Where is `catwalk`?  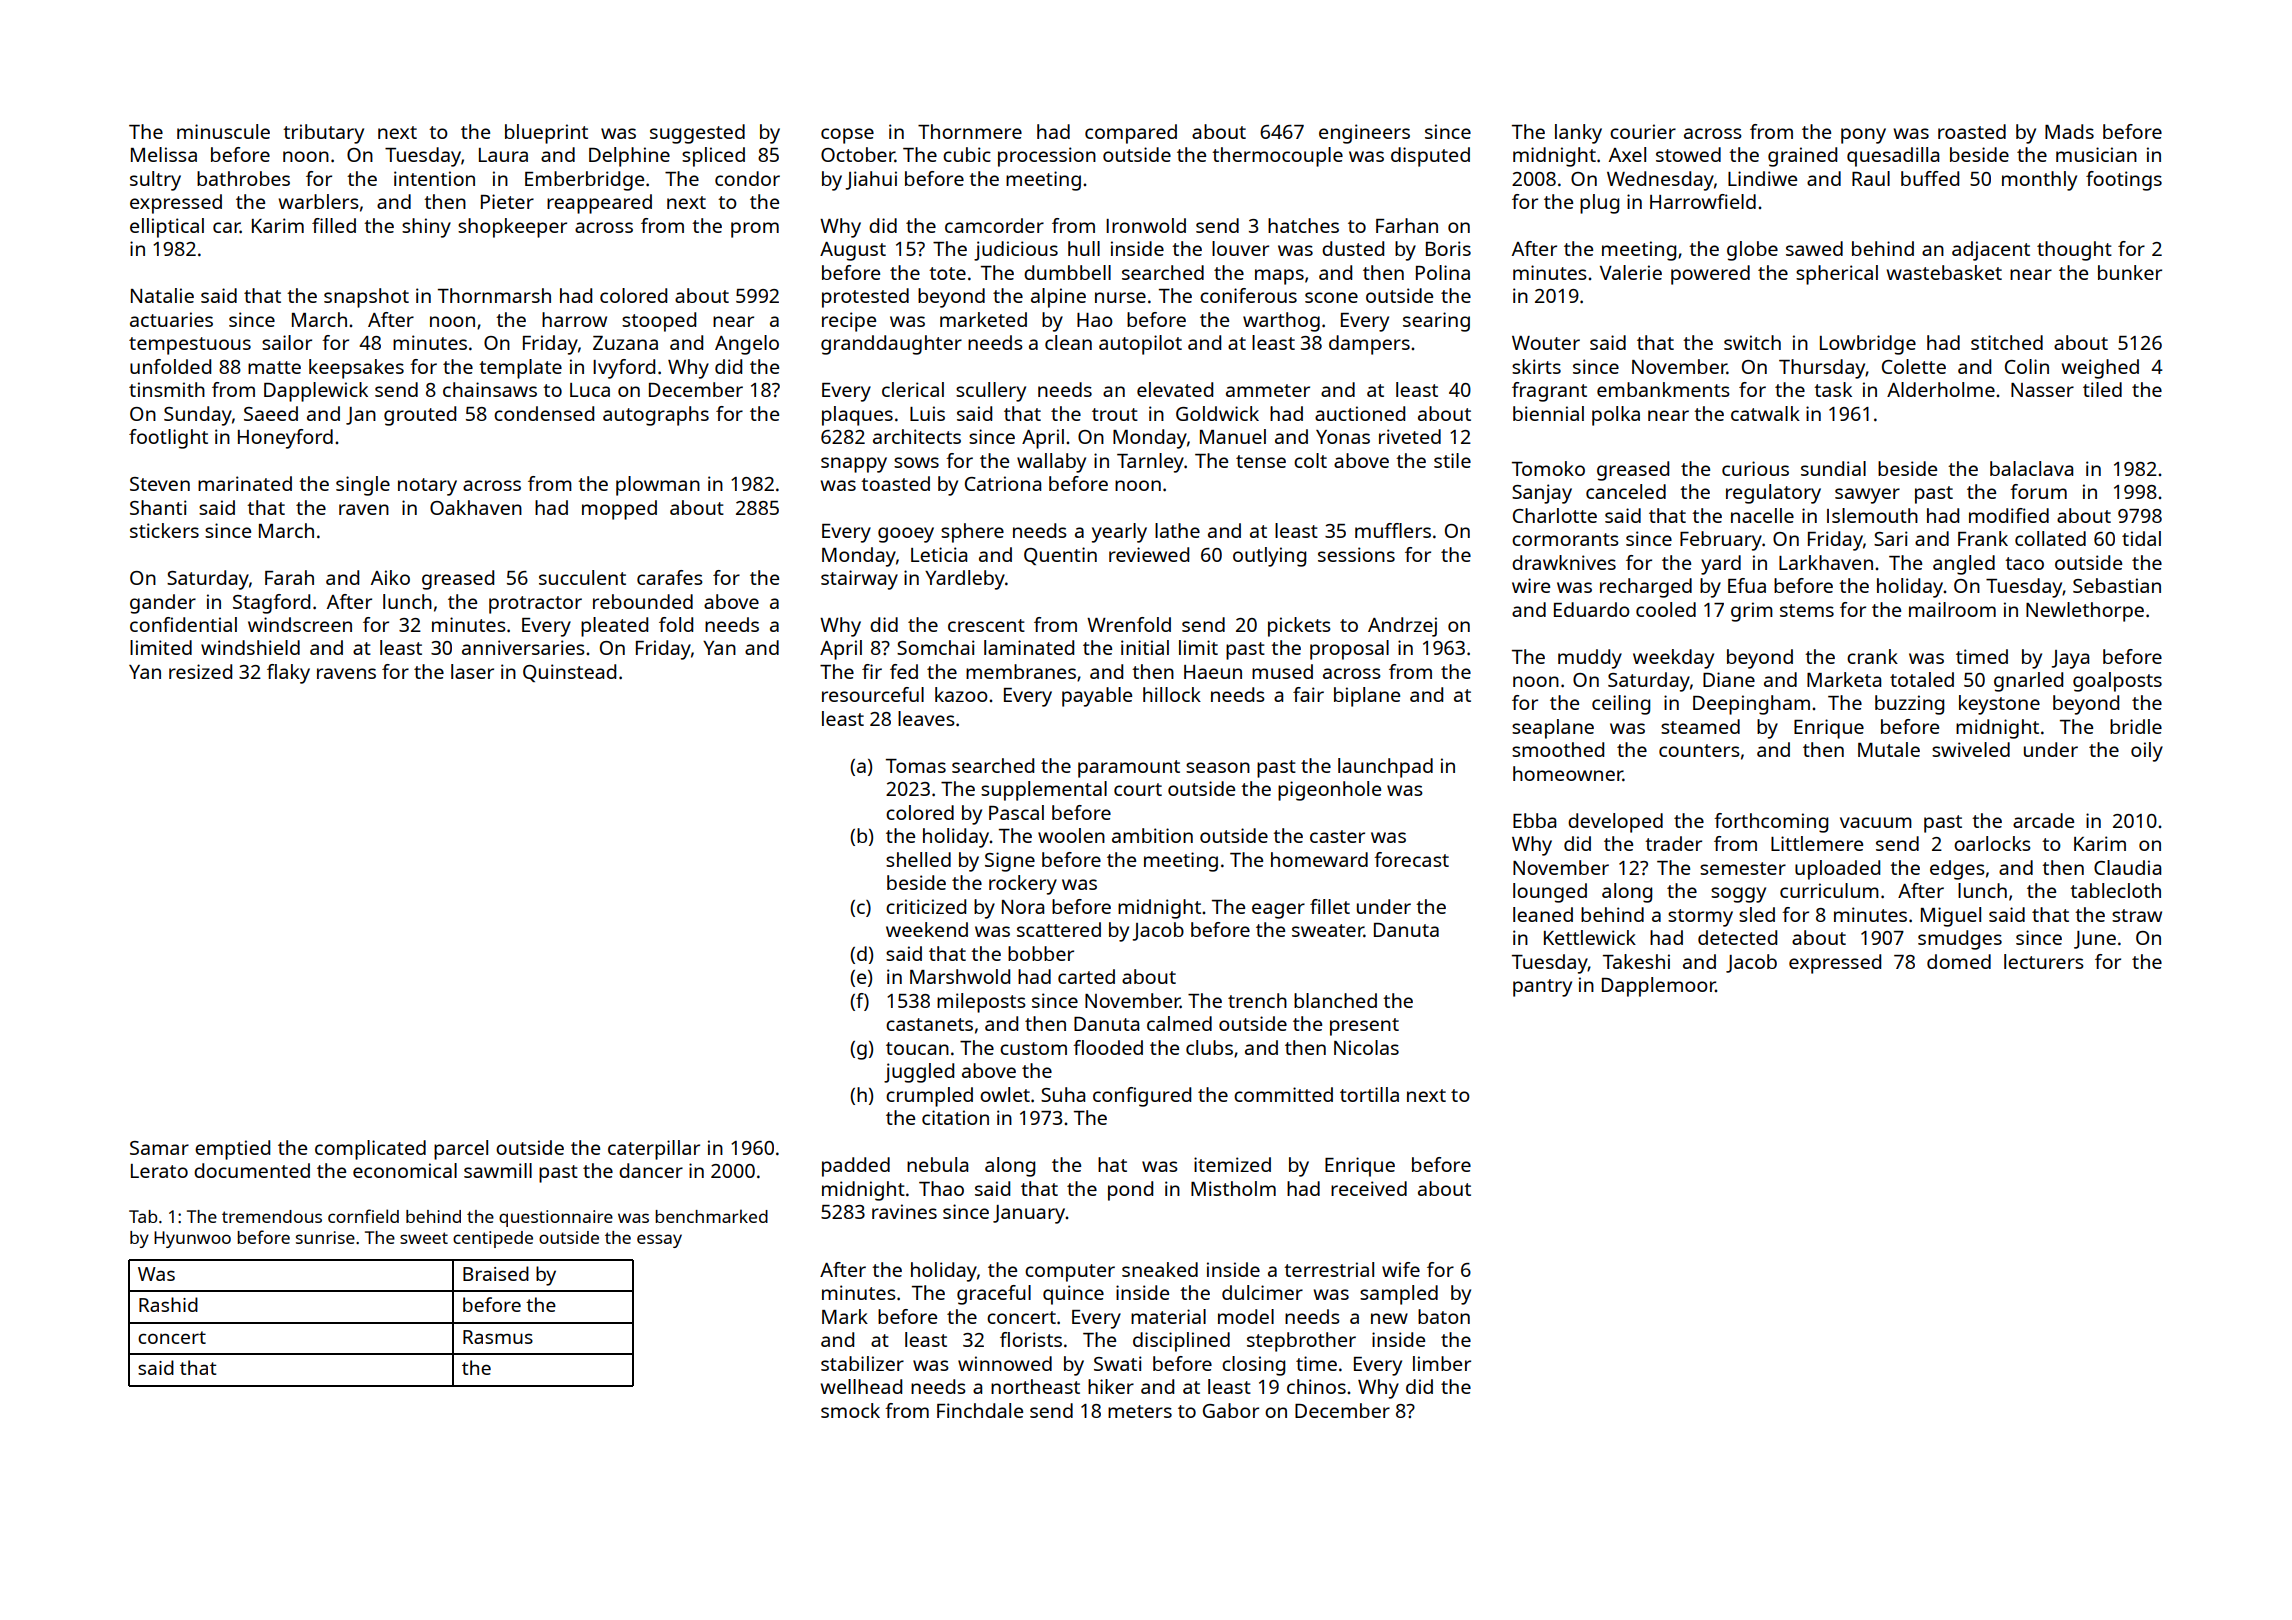 catwalk is located at coordinates (1765, 413).
